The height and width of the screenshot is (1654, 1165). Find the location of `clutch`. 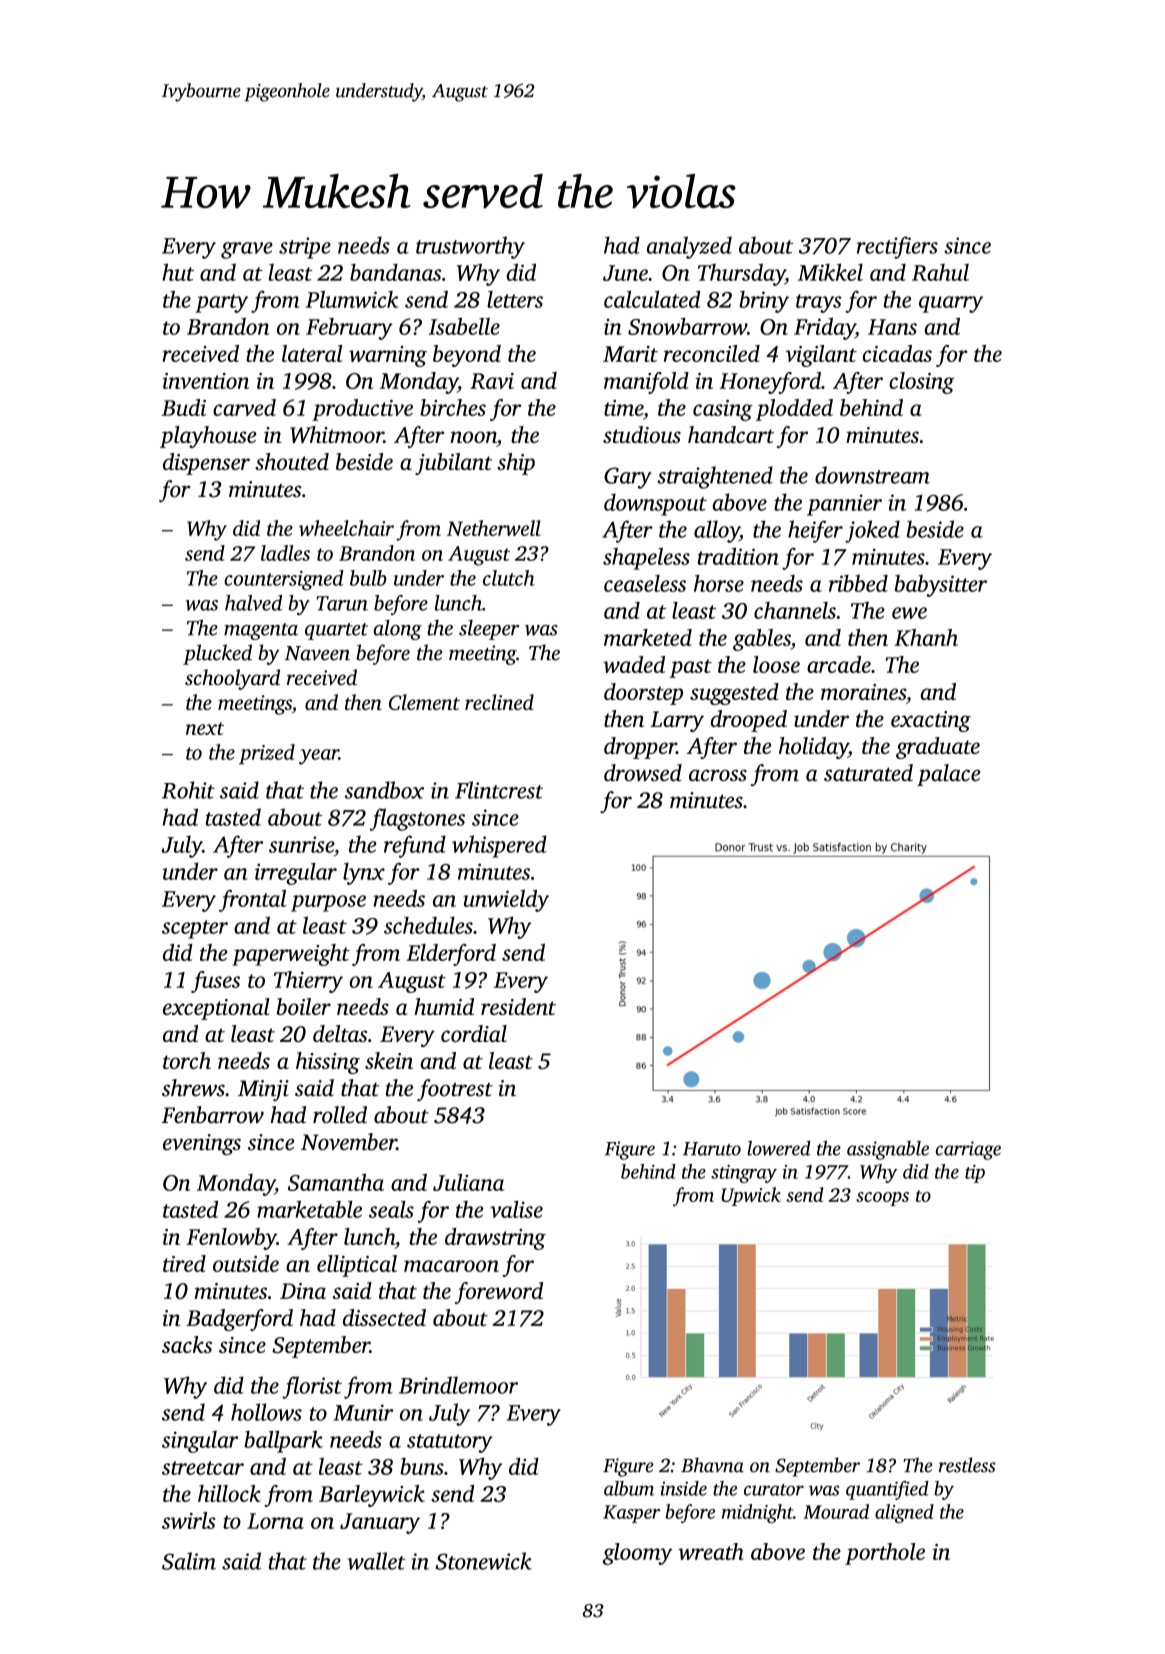

clutch is located at coordinates (509, 578).
